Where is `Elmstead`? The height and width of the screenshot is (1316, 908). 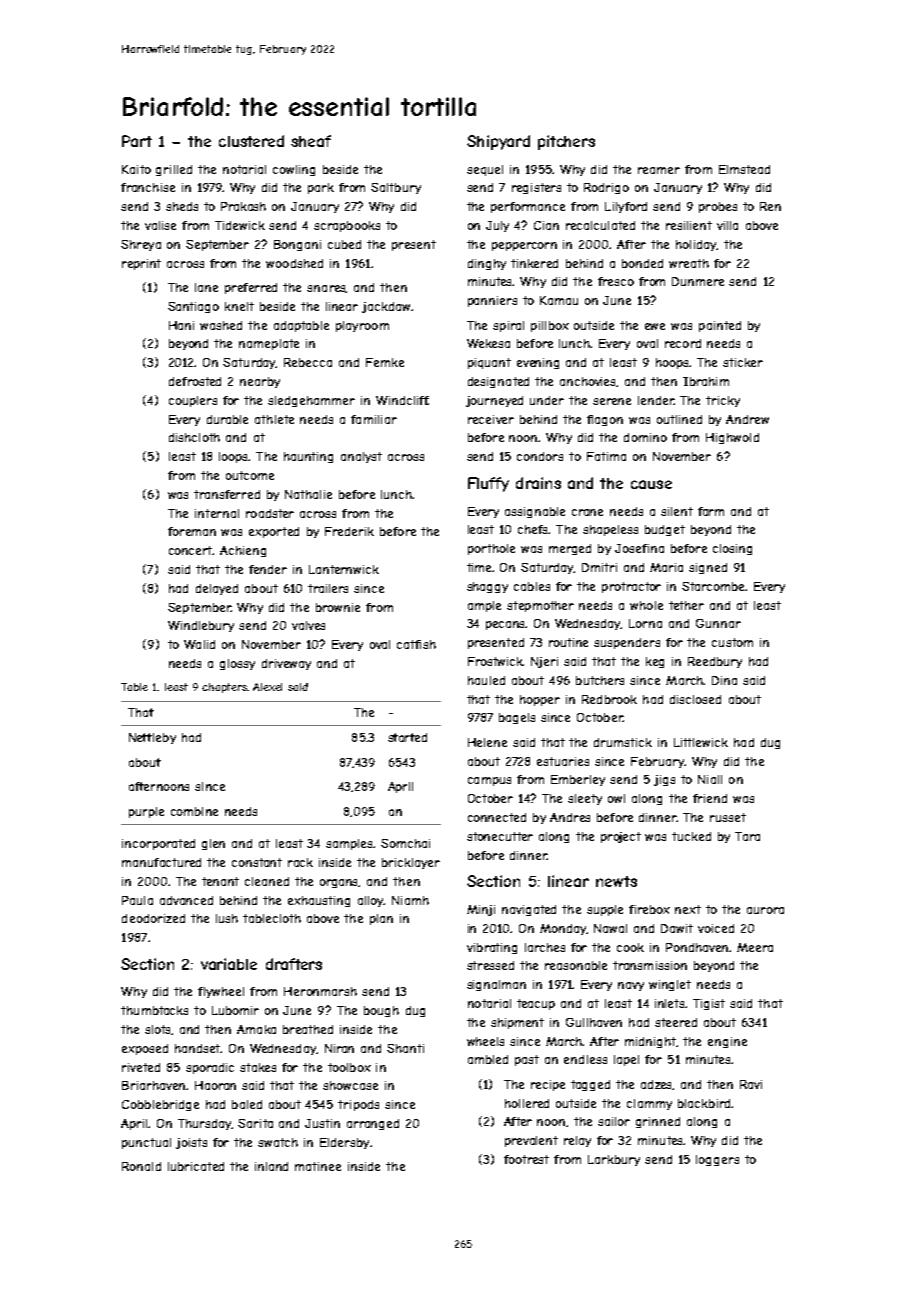
Elmstead is located at coordinates (744, 169).
